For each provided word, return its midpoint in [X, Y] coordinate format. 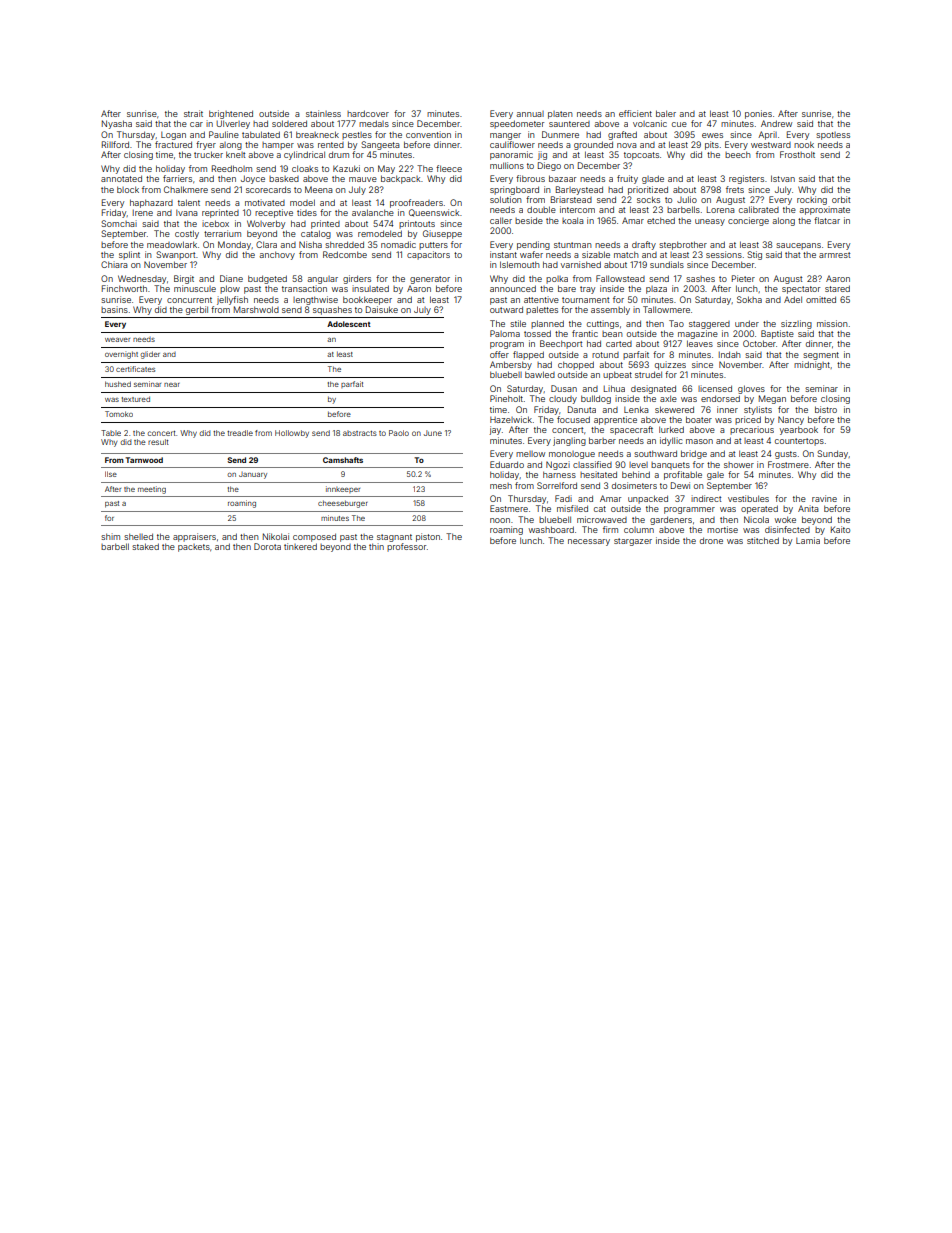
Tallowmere [666, 309]
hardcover [368, 113]
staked [145, 546]
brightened [231, 114]
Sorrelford [557, 485]
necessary [589, 542]
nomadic [398, 244]
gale [715, 476]
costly [187, 234]
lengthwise [315, 300]
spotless [833, 136]
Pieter [743, 278]
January [253, 475]
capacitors [428, 255]
